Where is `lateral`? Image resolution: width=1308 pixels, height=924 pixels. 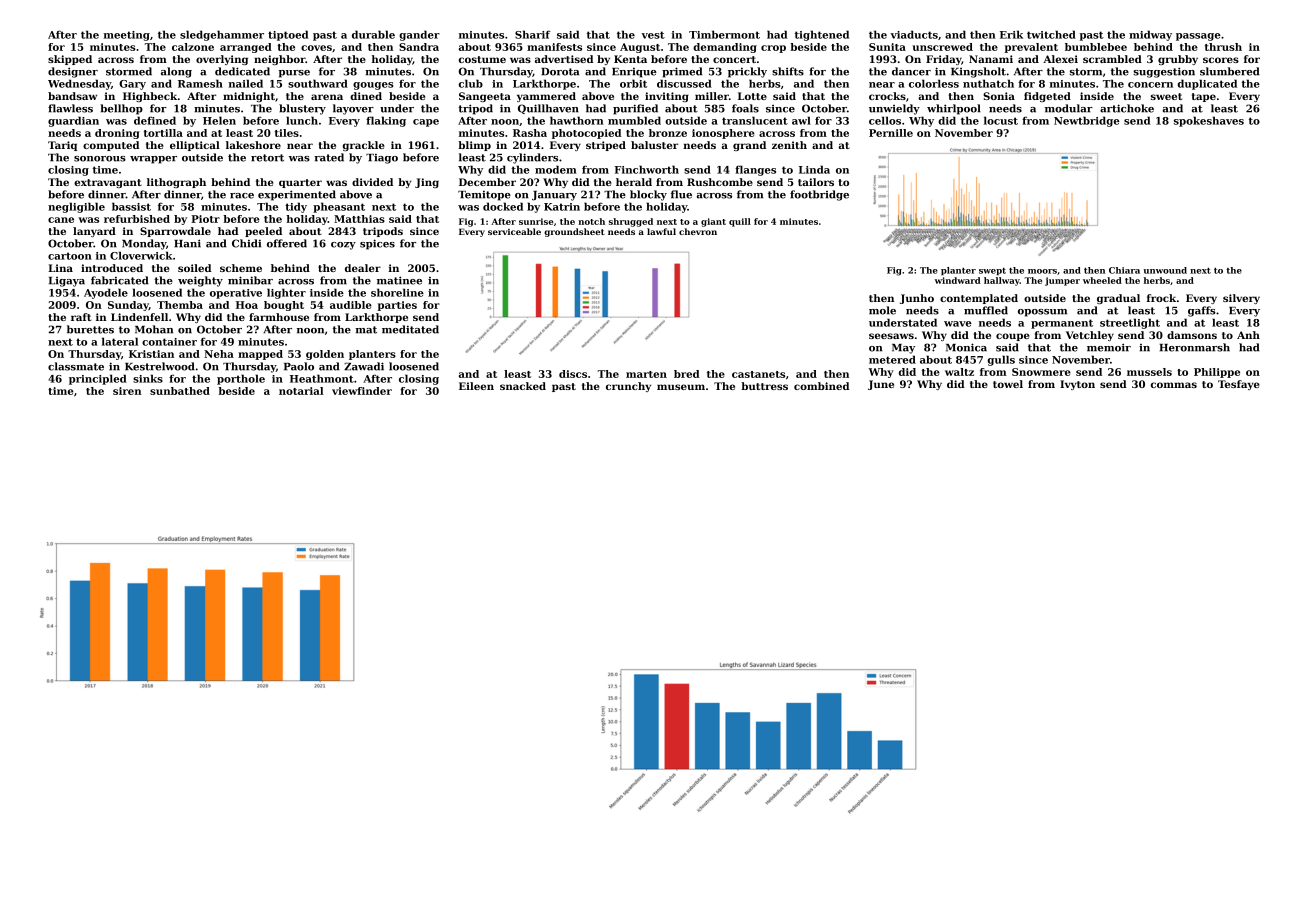 lateral is located at coordinates (120, 341).
